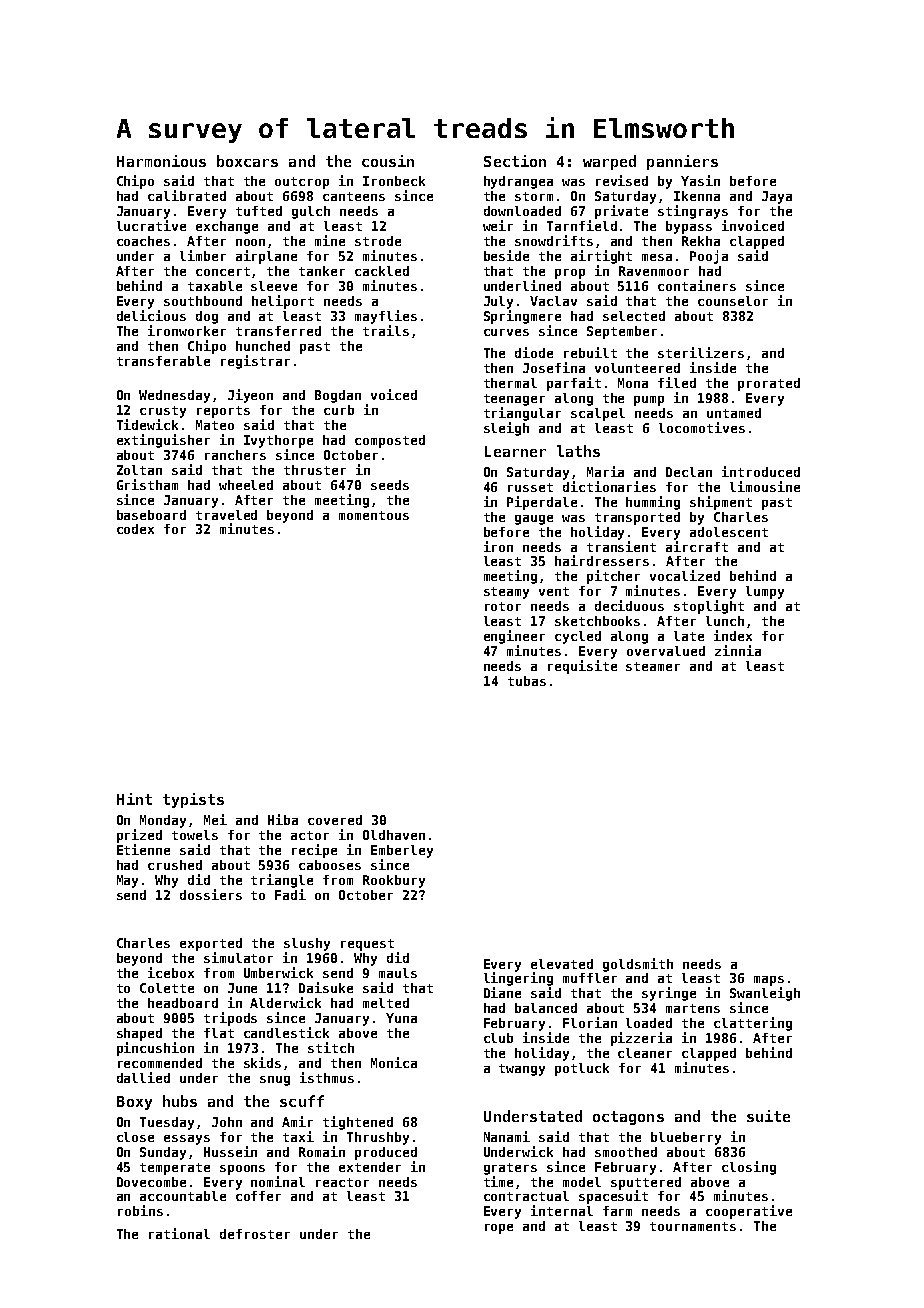 Image resolution: width=924 pixels, height=1308 pixels. Describe the element at coordinates (733, 301) in the screenshot. I see `counselor` at that location.
